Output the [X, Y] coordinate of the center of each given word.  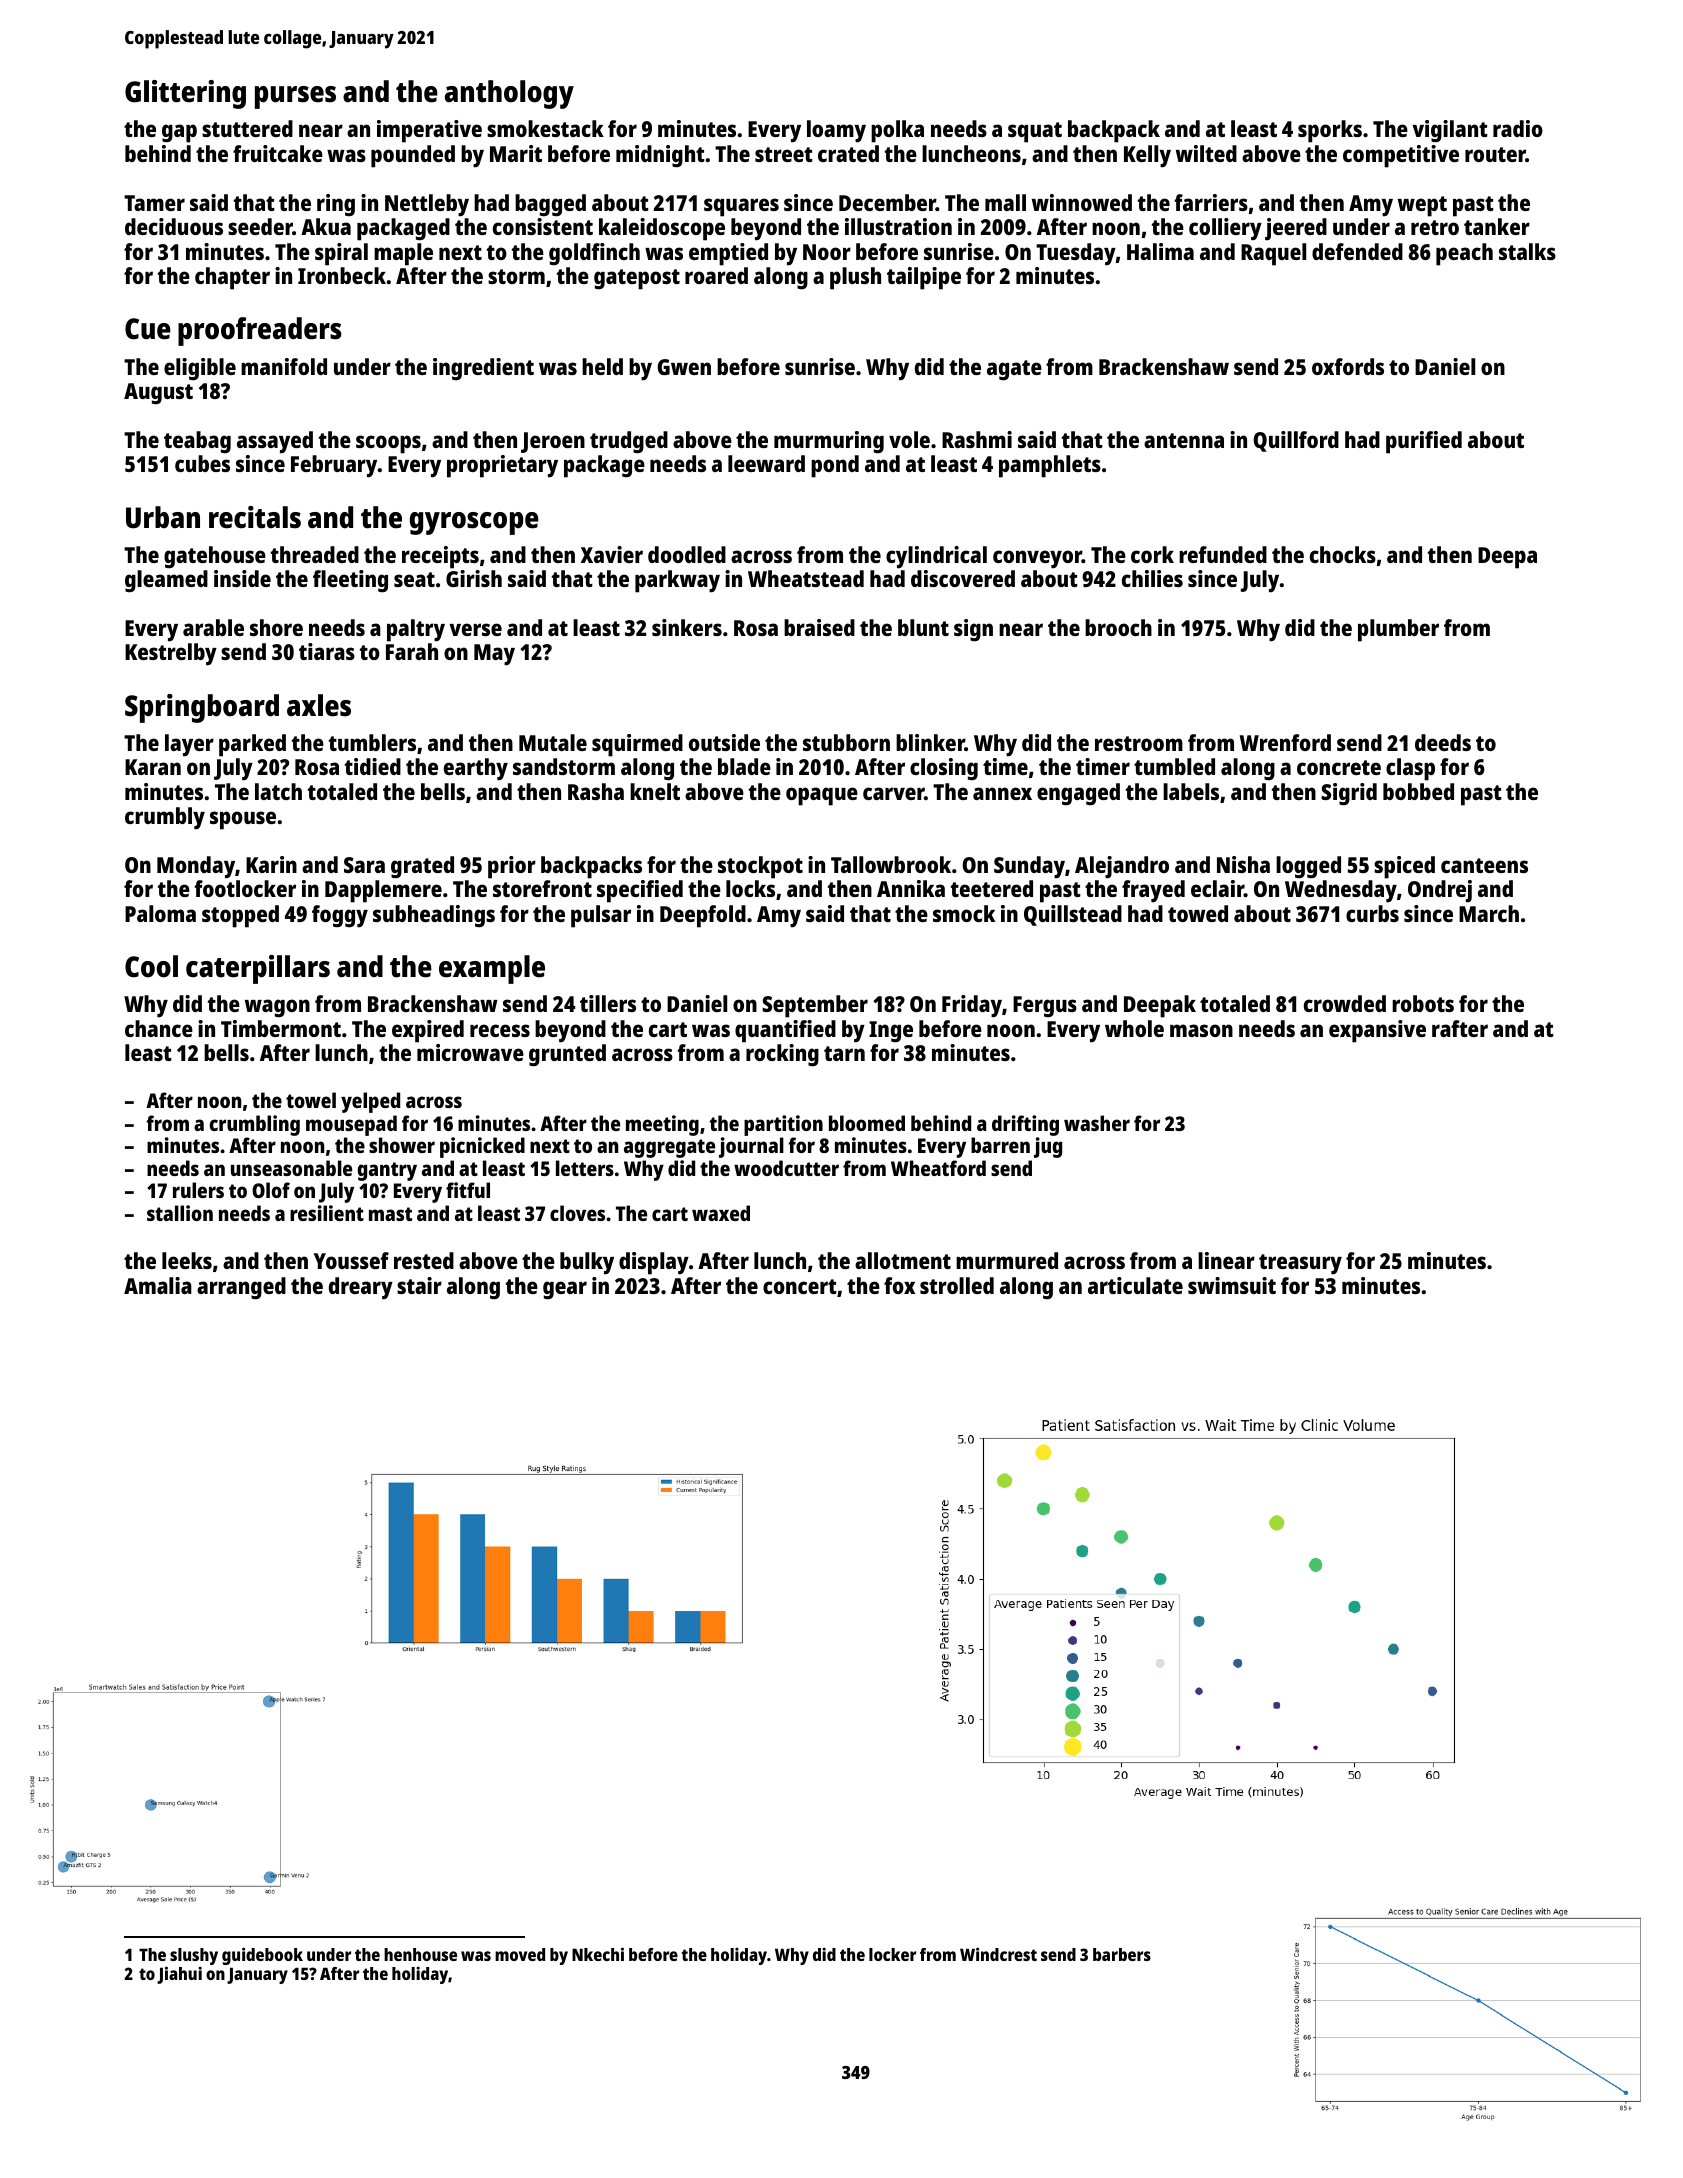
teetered [992, 888]
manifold [284, 366]
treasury [1300, 1264]
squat [1035, 132]
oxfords [1348, 366]
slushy [194, 1957]
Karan [153, 767]
